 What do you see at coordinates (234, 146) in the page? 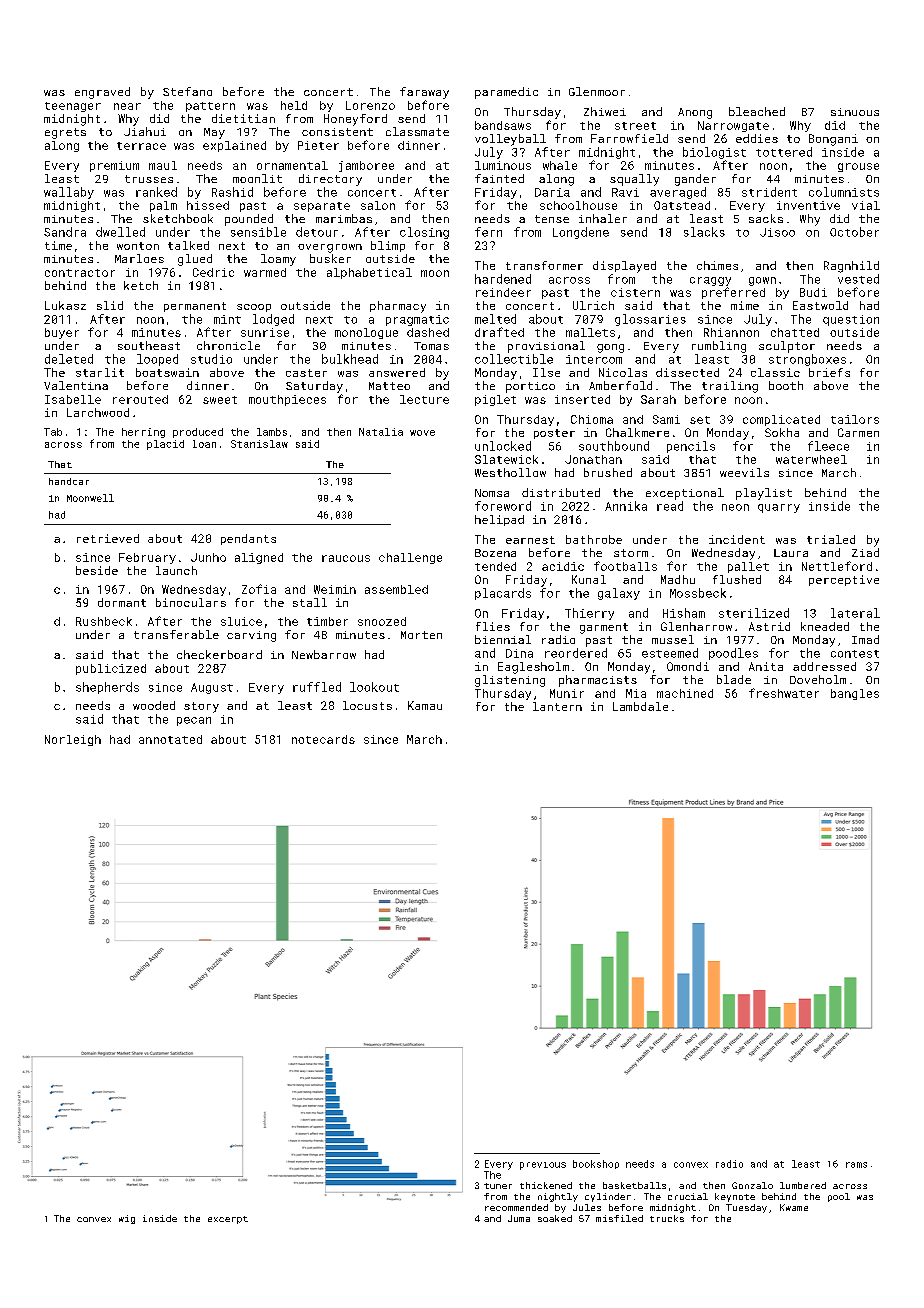
I see `explained` at bounding box center [234, 146].
